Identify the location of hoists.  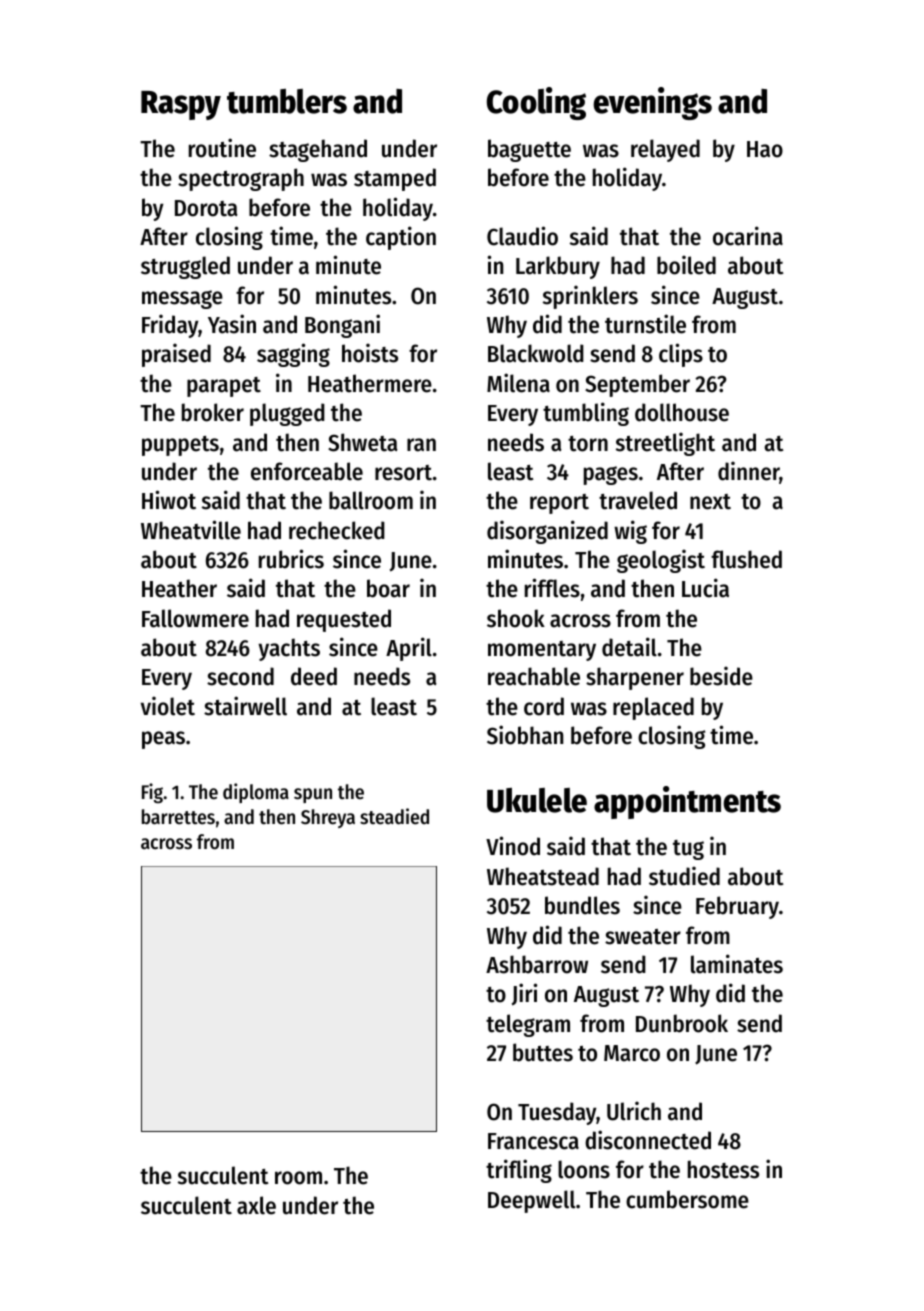
(370, 353).
